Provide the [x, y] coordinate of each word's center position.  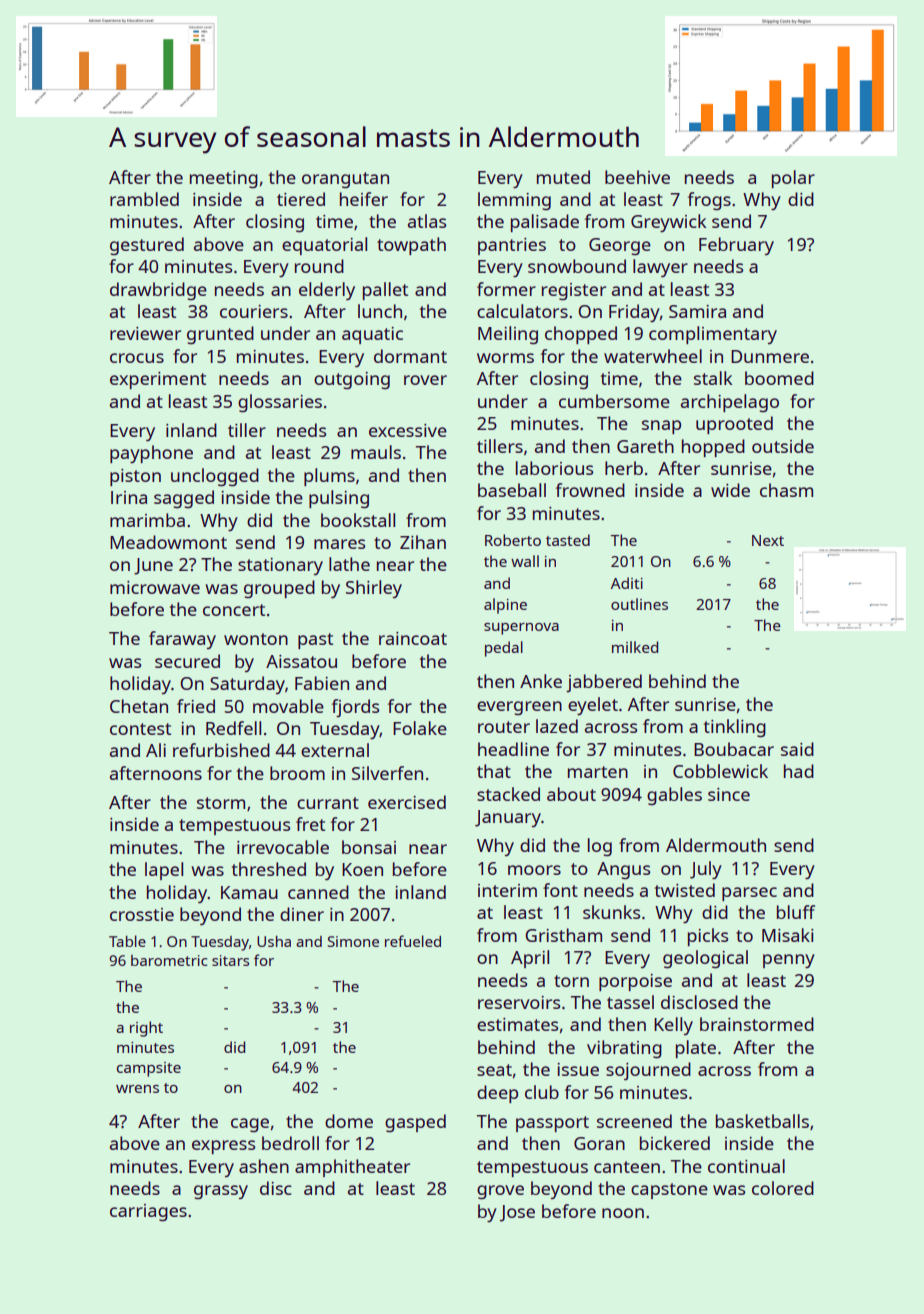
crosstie [142, 914]
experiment [158, 380]
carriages [148, 1213]
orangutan [345, 180]
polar [793, 179]
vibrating [624, 1049]
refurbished [221, 750]
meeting [224, 180]
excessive [408, 430]
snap [661, 427]
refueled [413, 941]
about [571, 794]
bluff [796, 912]
